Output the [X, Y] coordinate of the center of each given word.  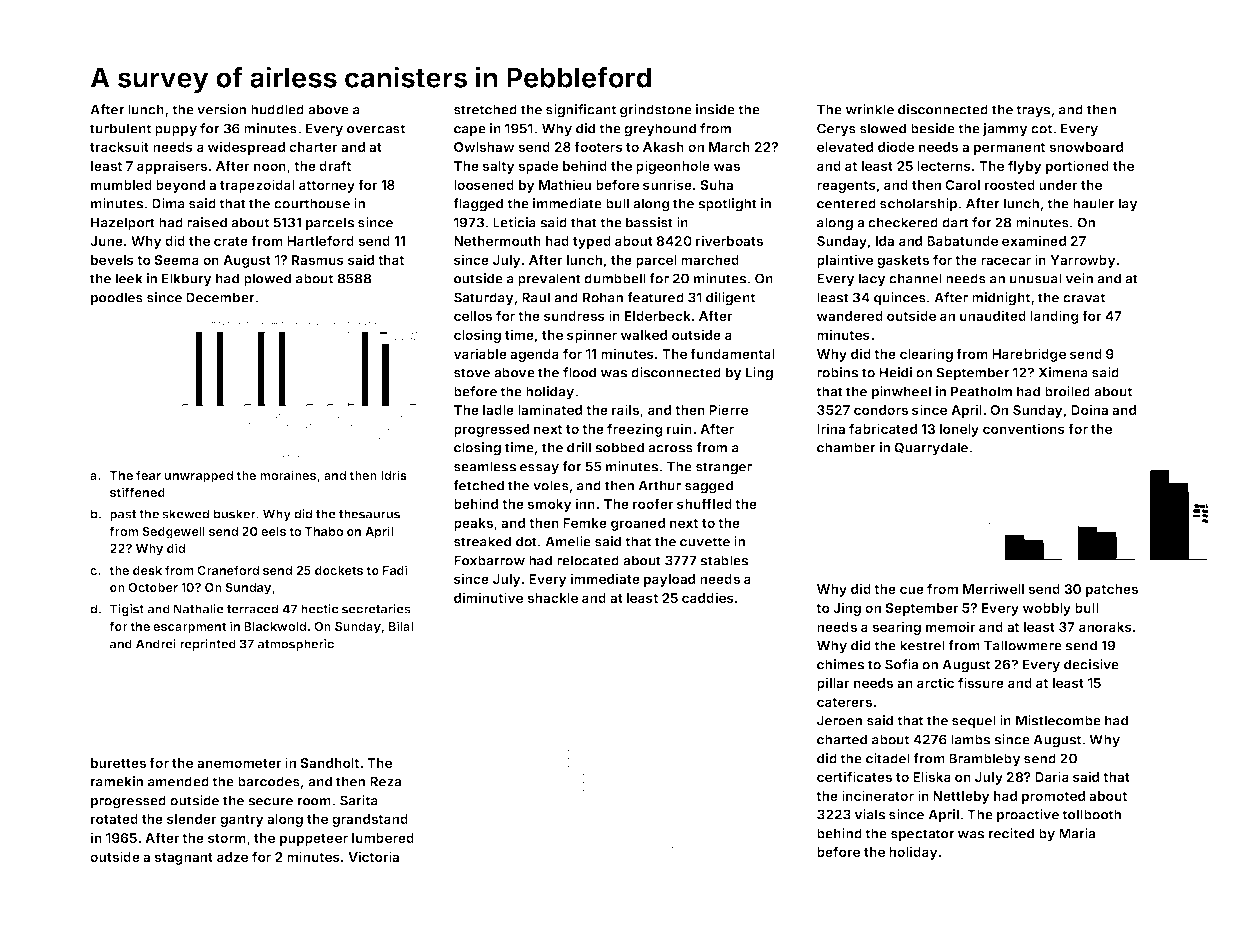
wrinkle [870, 109]
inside [715, 109]
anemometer [239, 763]
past [123, 515]
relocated [588, 560]
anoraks [1105, 627]
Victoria [373, 856]
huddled [277, 109]
